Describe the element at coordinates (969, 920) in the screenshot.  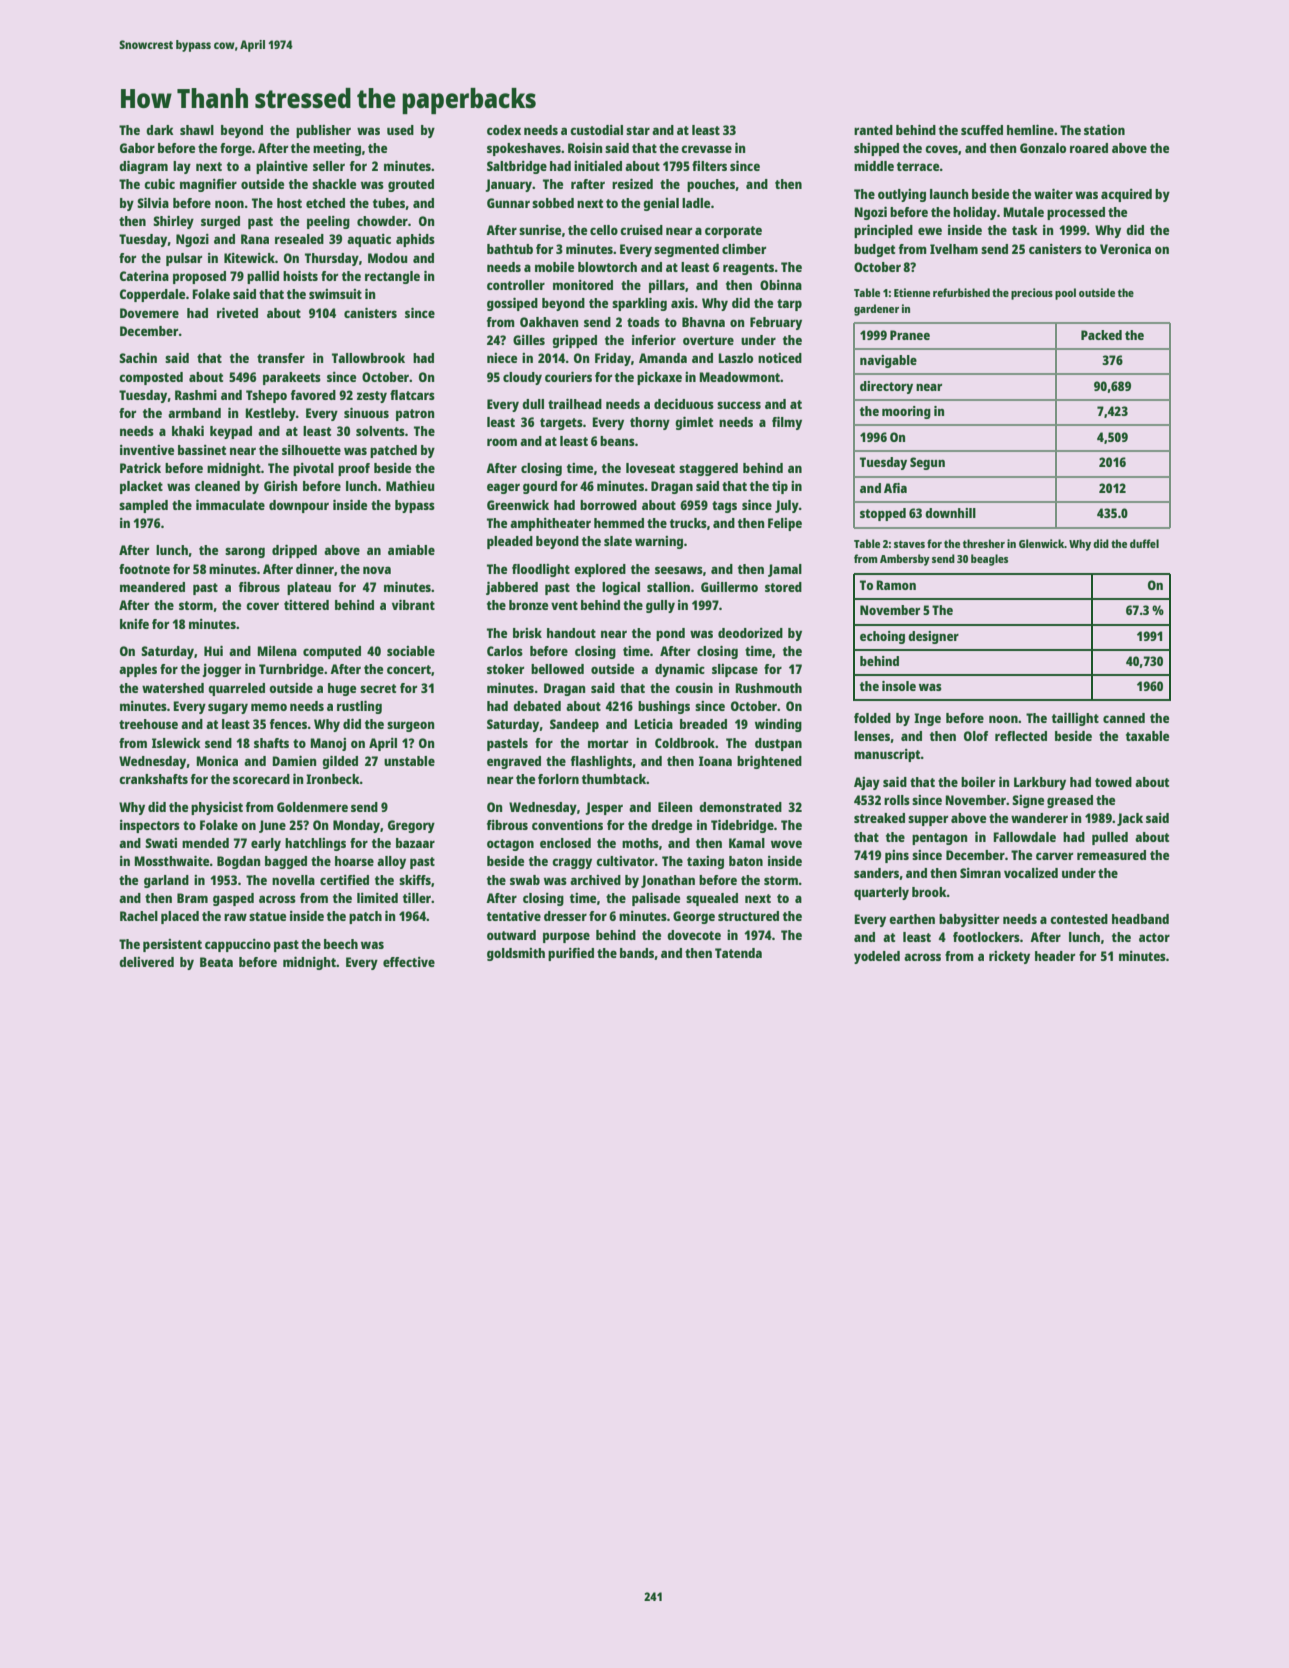
I see `babysitter` at that location.
